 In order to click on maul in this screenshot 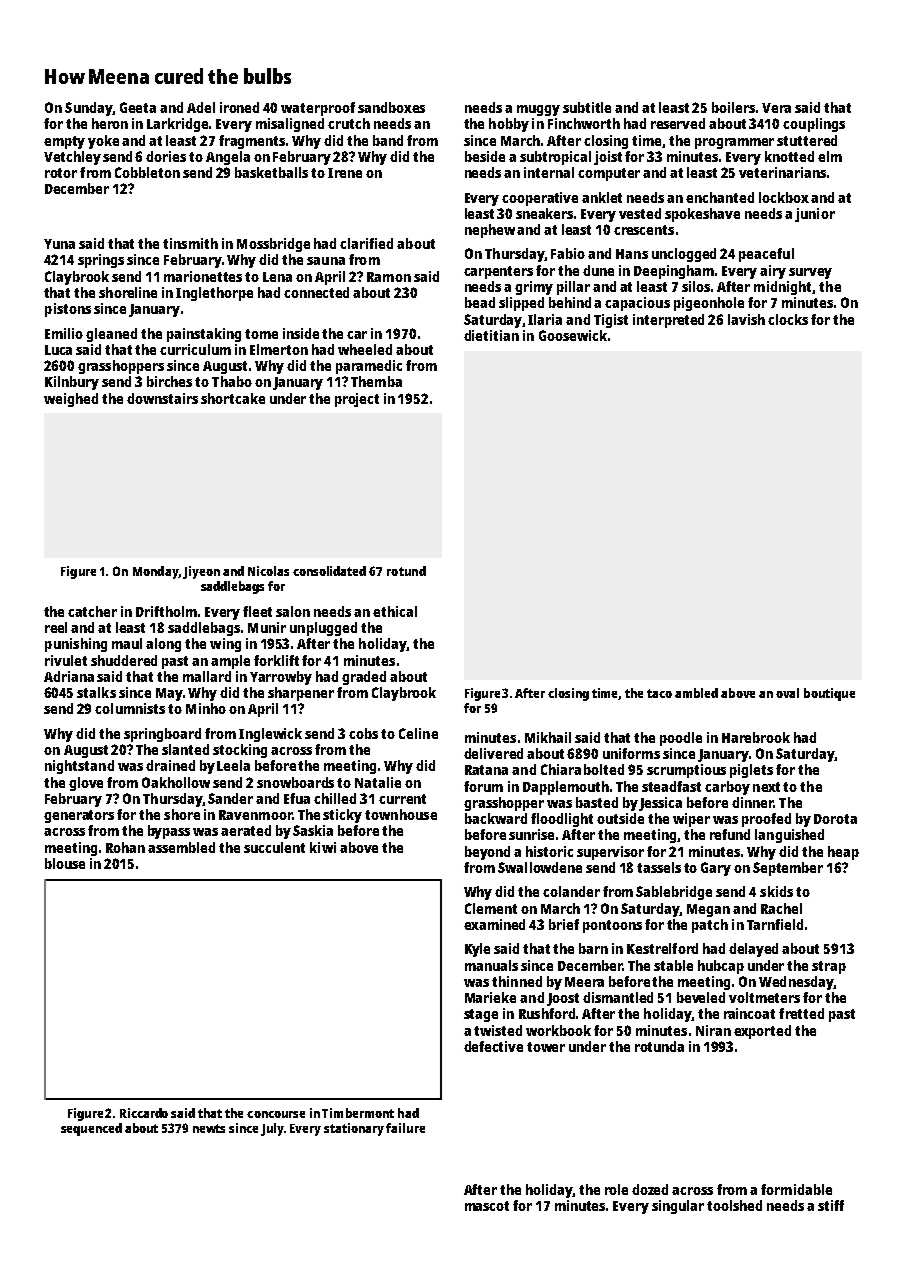, I will do `click(127, 643)`.
